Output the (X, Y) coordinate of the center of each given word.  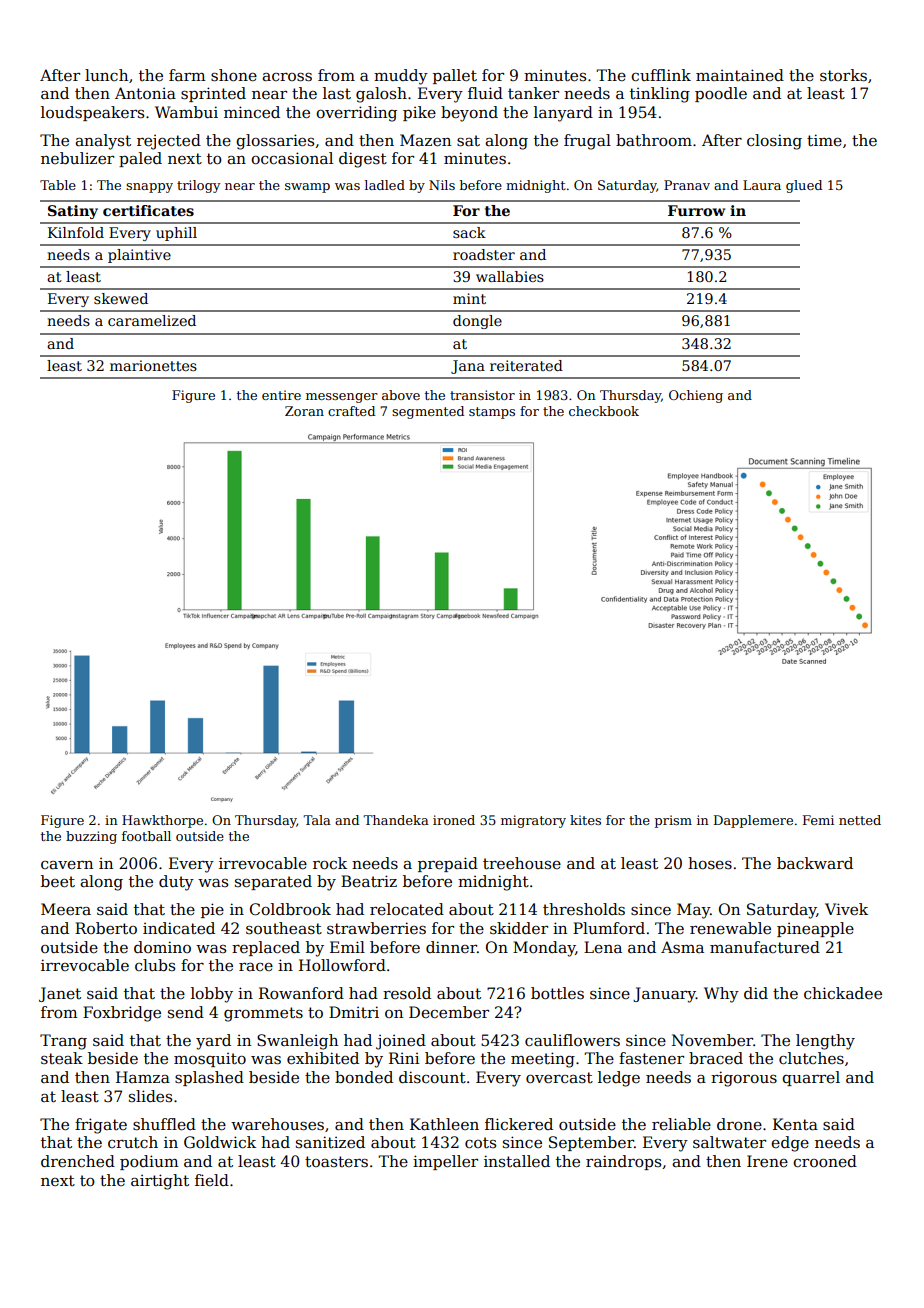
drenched (78, 1161)
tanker (533, 93)
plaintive (139, 256)
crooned (825, 1161)
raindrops (623, 1162)
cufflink (661, 75)
